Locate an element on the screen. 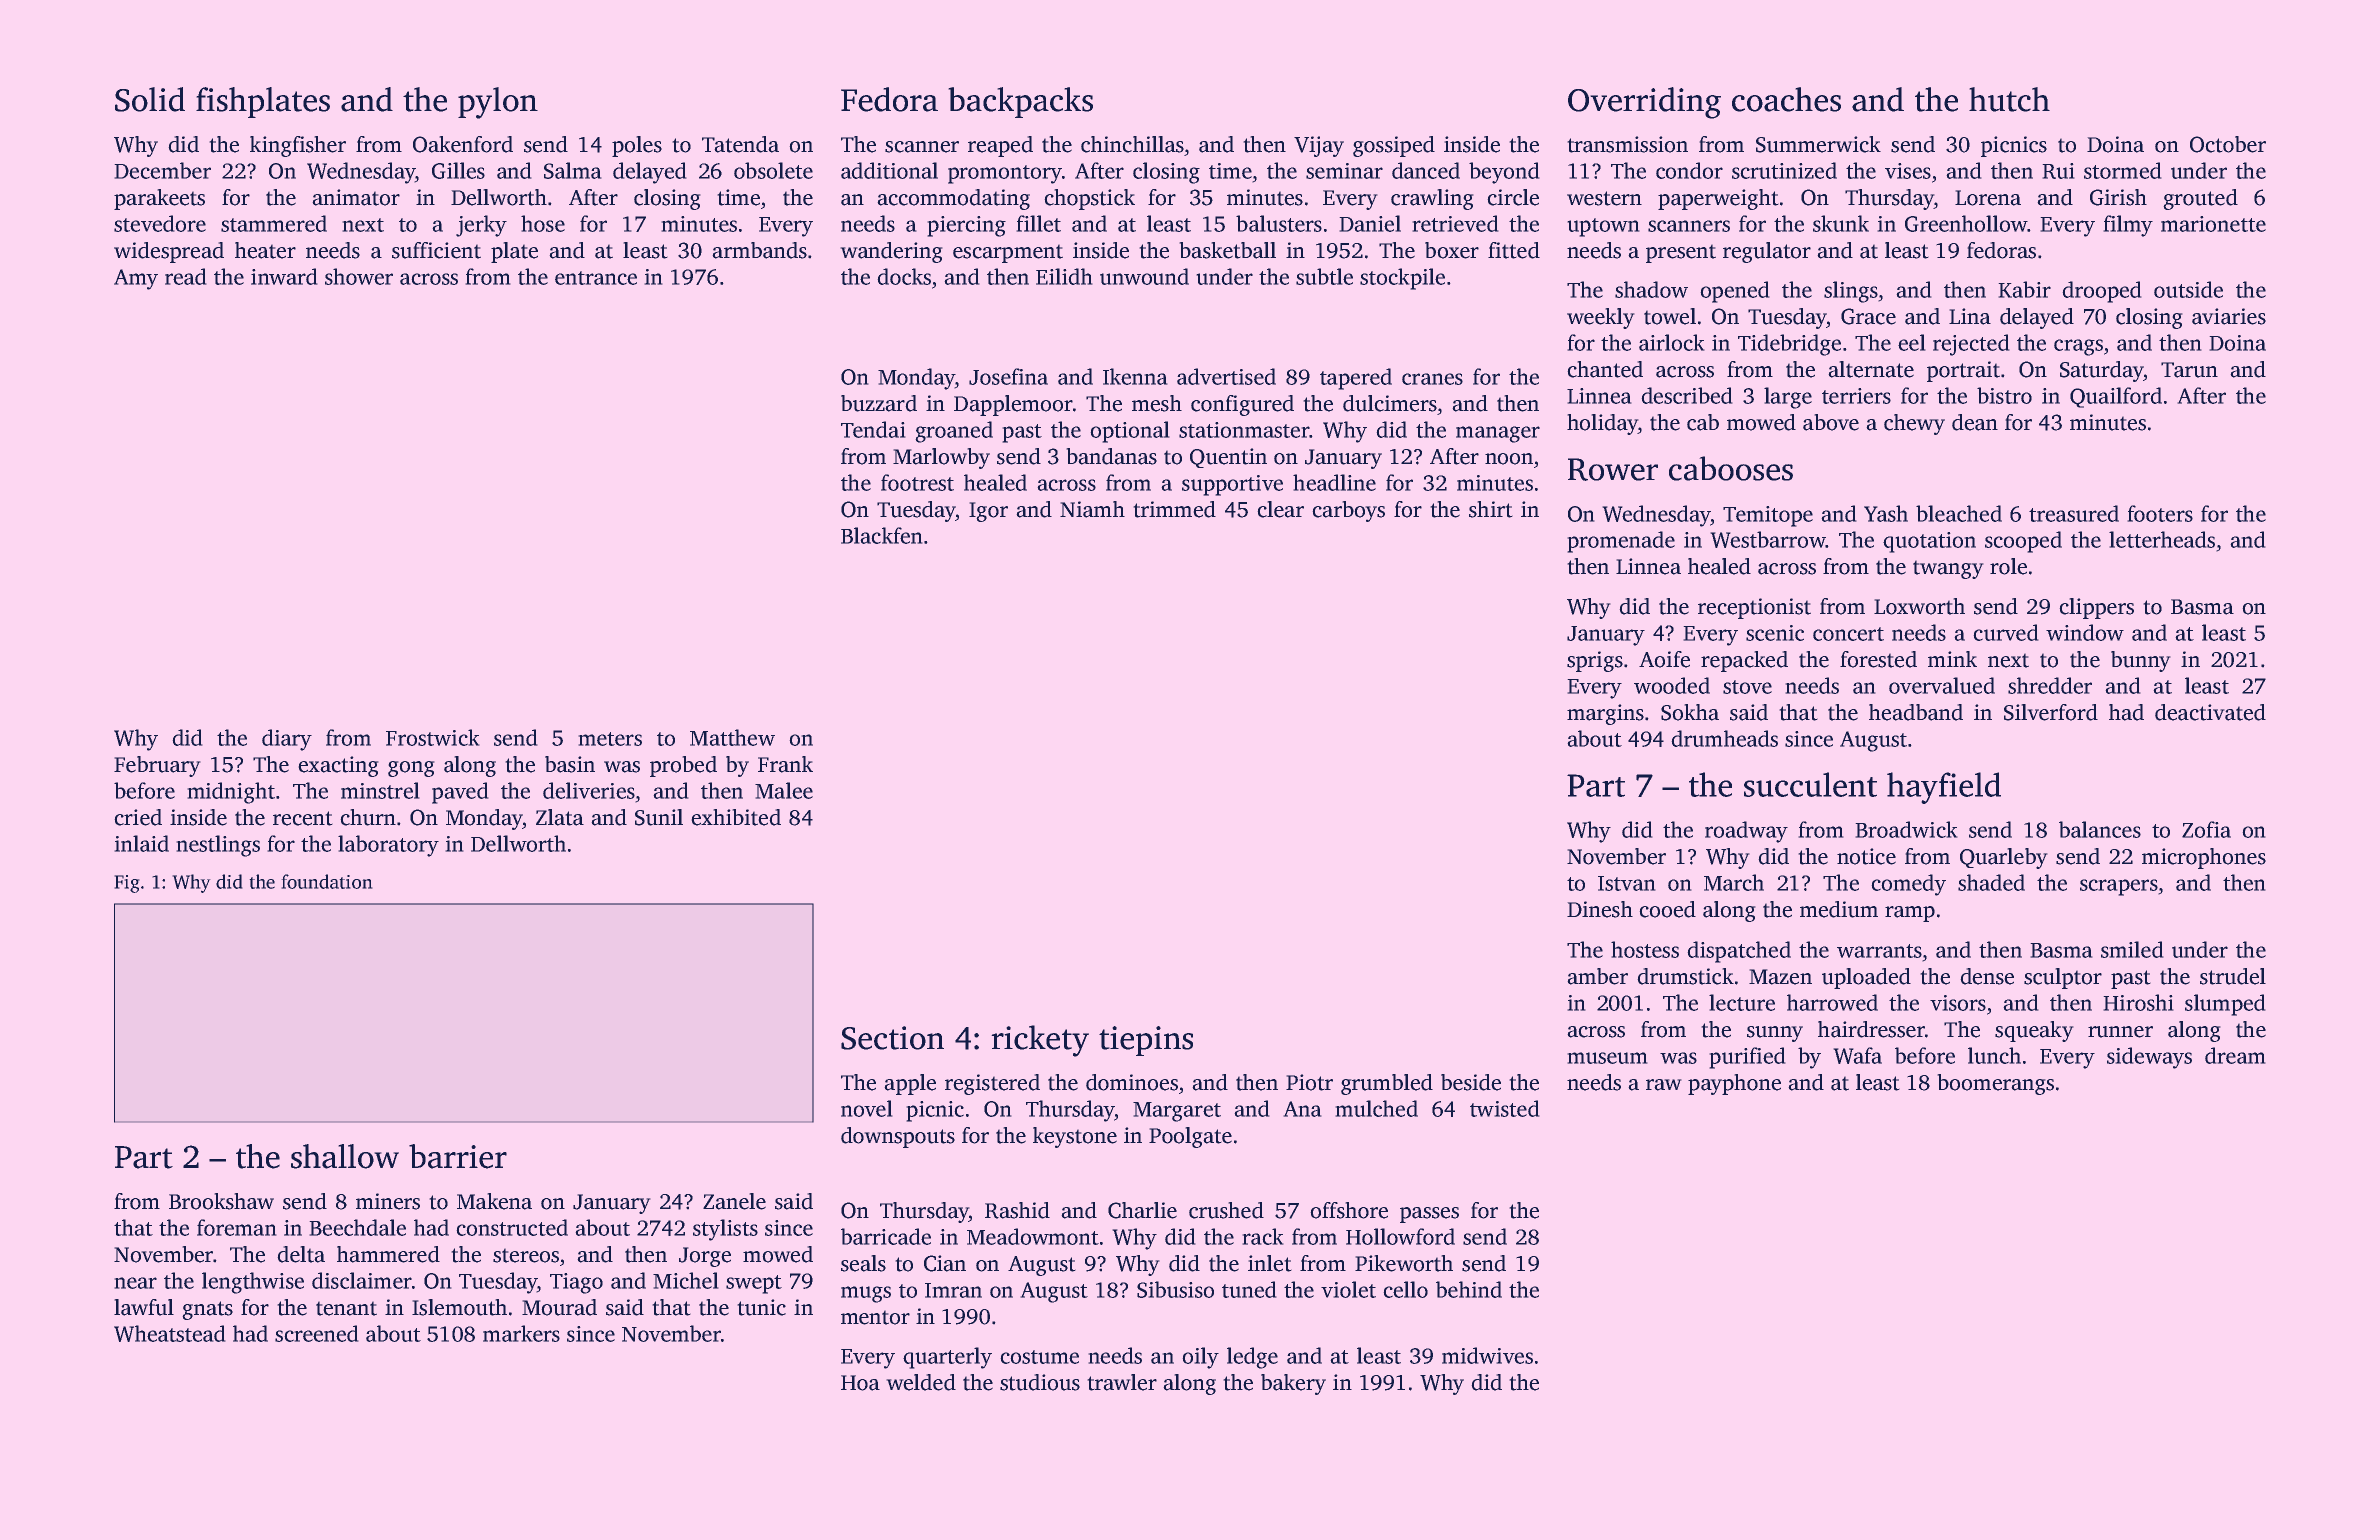 Image resolution: width=2380 pixels, height=1540 pixels. hutch is located at coordinates (2009, 99).
